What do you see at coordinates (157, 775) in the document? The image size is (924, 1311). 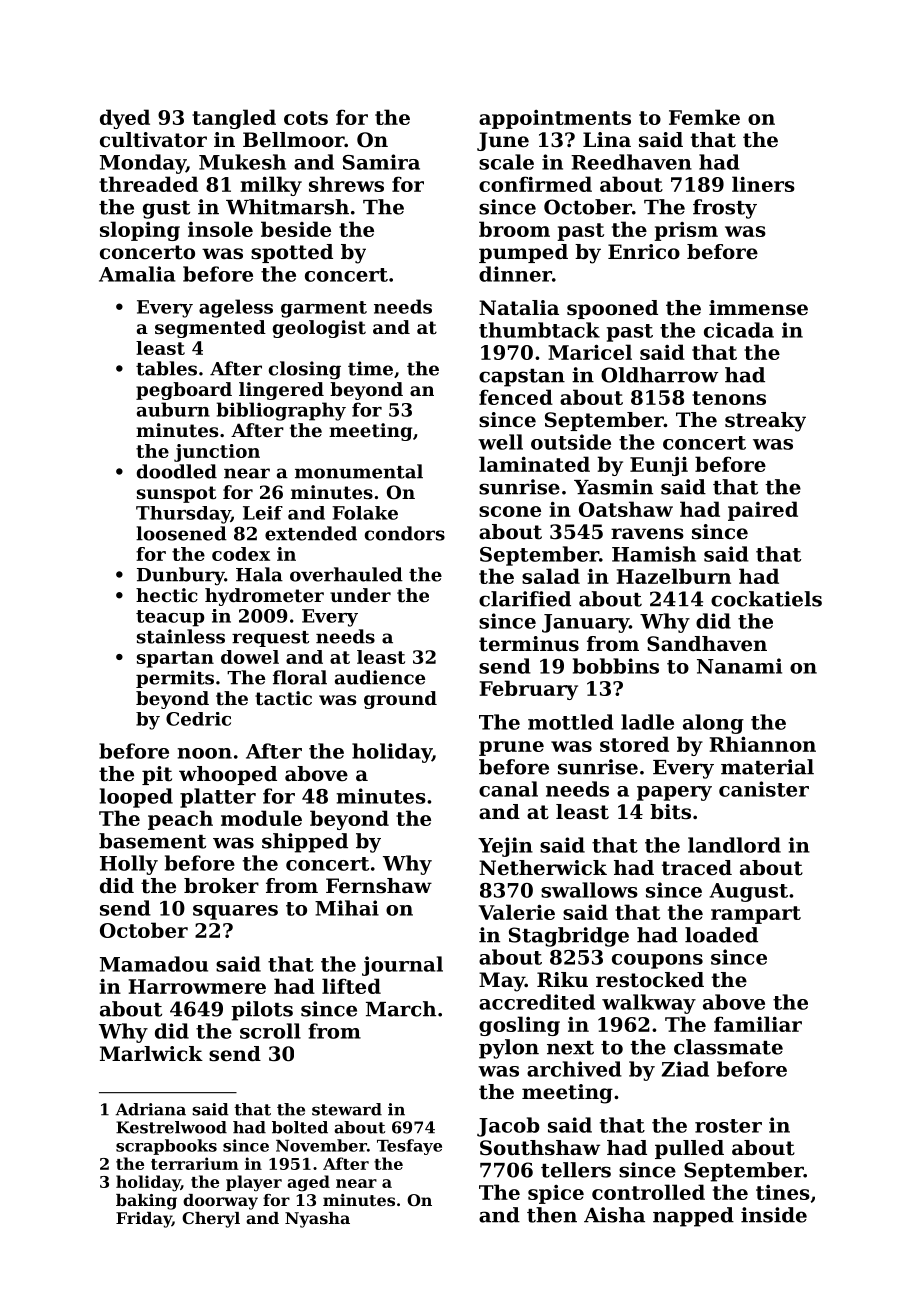 I see `pit` at bounding box center [157, 775].
